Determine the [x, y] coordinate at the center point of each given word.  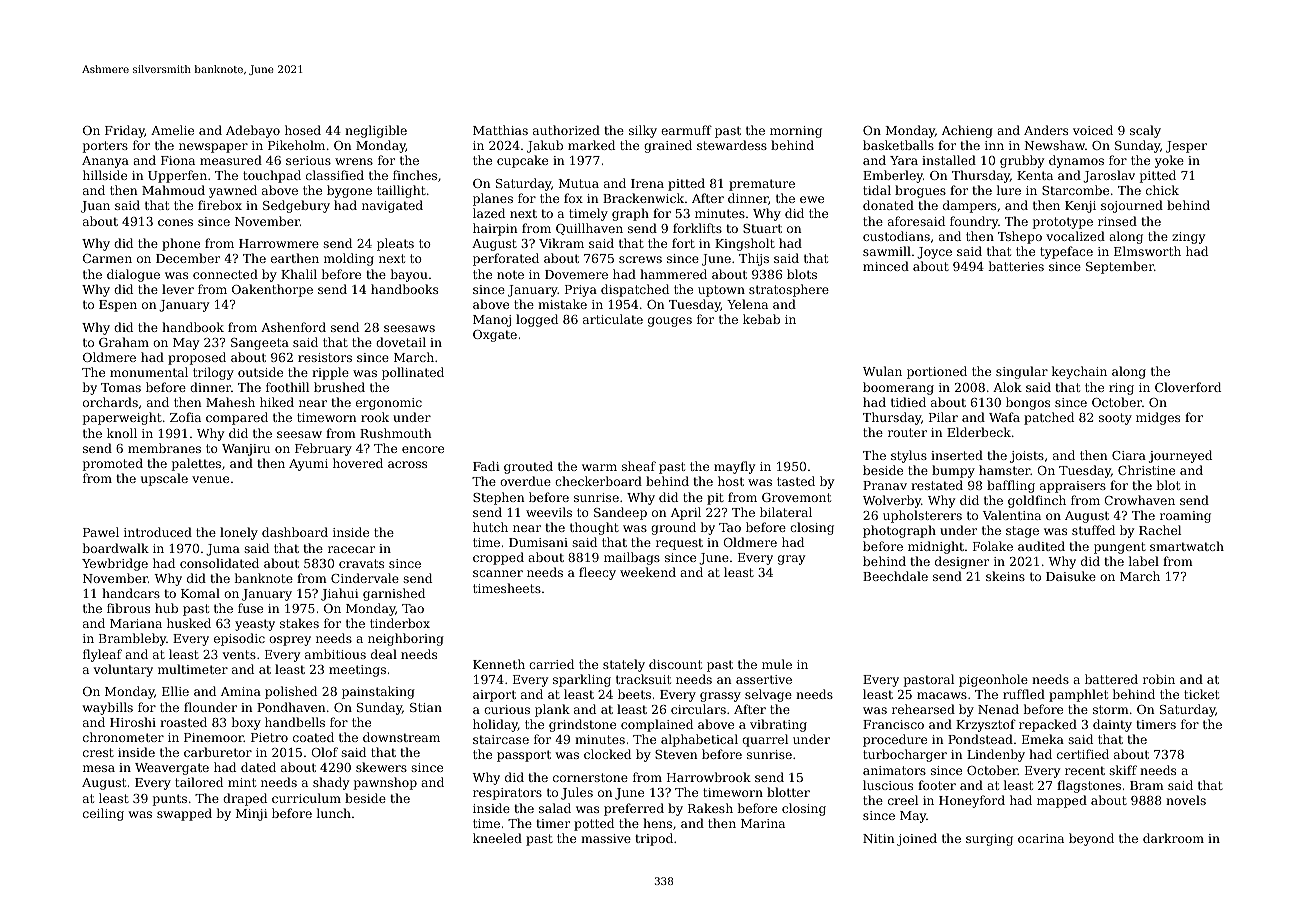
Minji [252, 815]
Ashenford [293, 327]
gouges [670, 322]
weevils [549, 512]
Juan [95, 207]
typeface [1066, 252]
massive [606, 838]
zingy [1188, 238]
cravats [361, 563]
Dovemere [576, 274]
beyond [1091, 839]
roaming [1185, 517]
